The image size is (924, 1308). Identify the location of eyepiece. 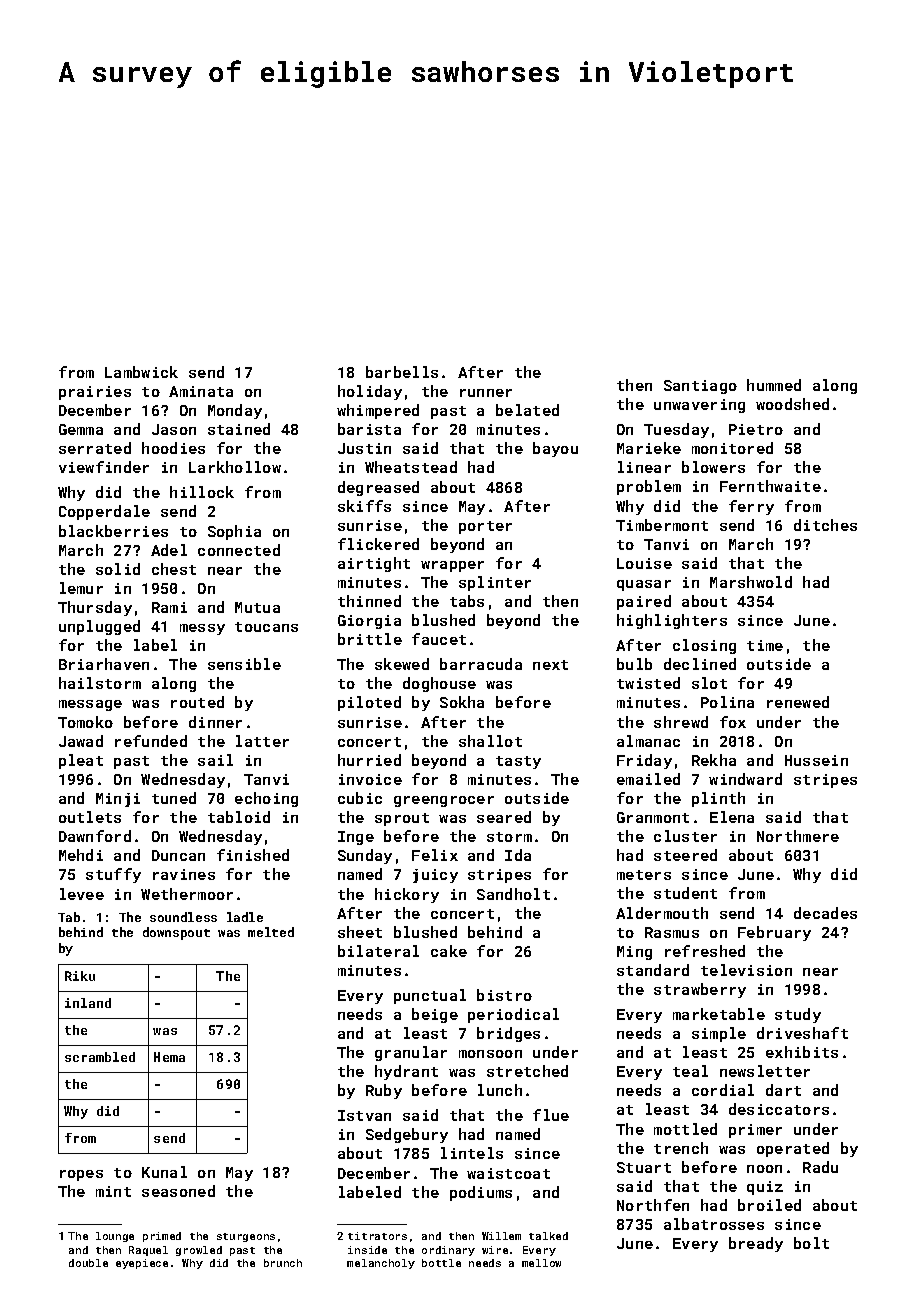
(142, 1264).
